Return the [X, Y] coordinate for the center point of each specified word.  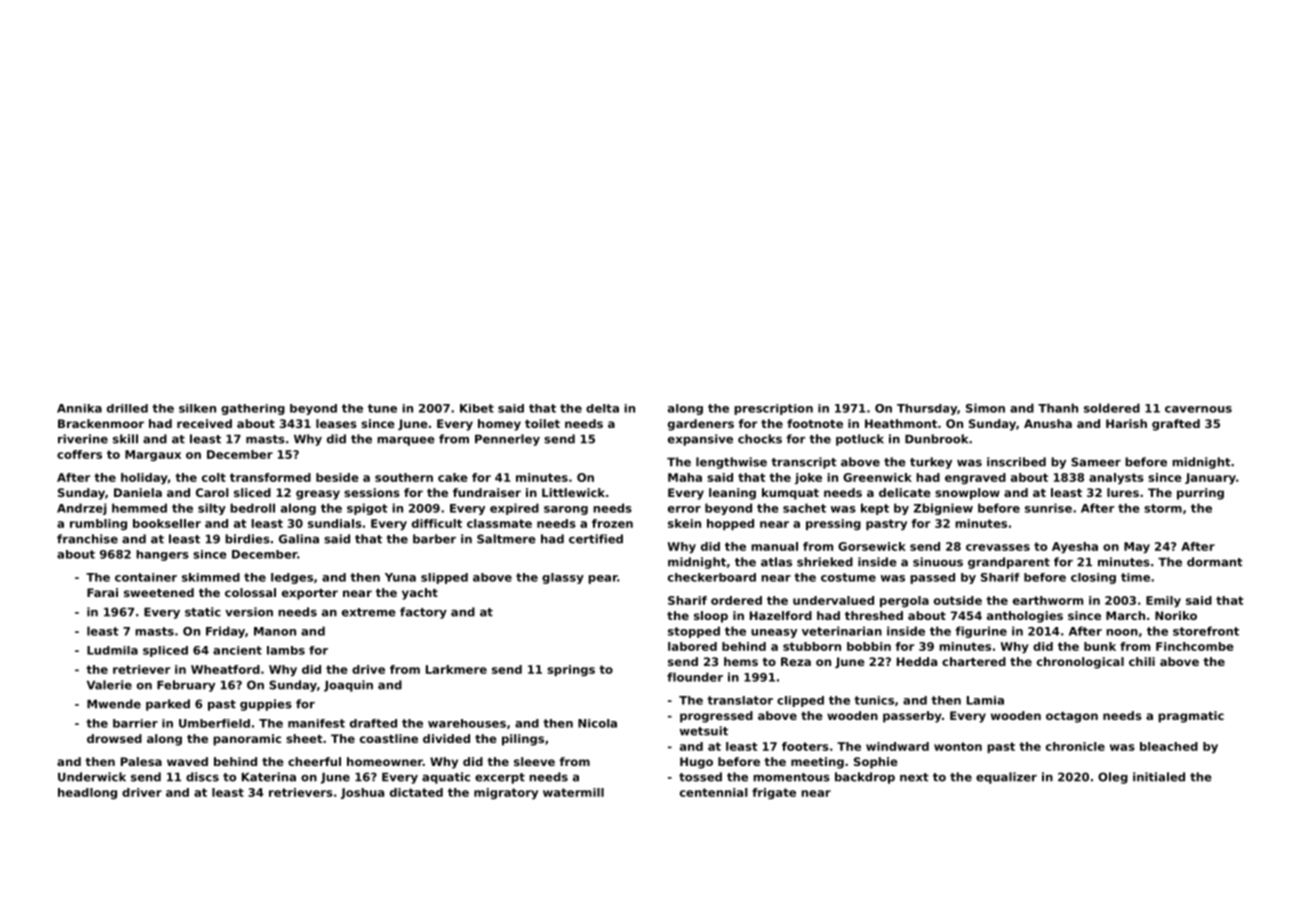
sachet [804, 508]
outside [958, 600]
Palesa [141, 761]
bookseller [167, 523]
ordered [736, 600]
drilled [127, 408]
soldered [1112, 408]
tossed [700, 777]
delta [602, 408]
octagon [1072, 717]
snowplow [967, 494]
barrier [135, 723]
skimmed [211, 577]
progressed [716, 717]
